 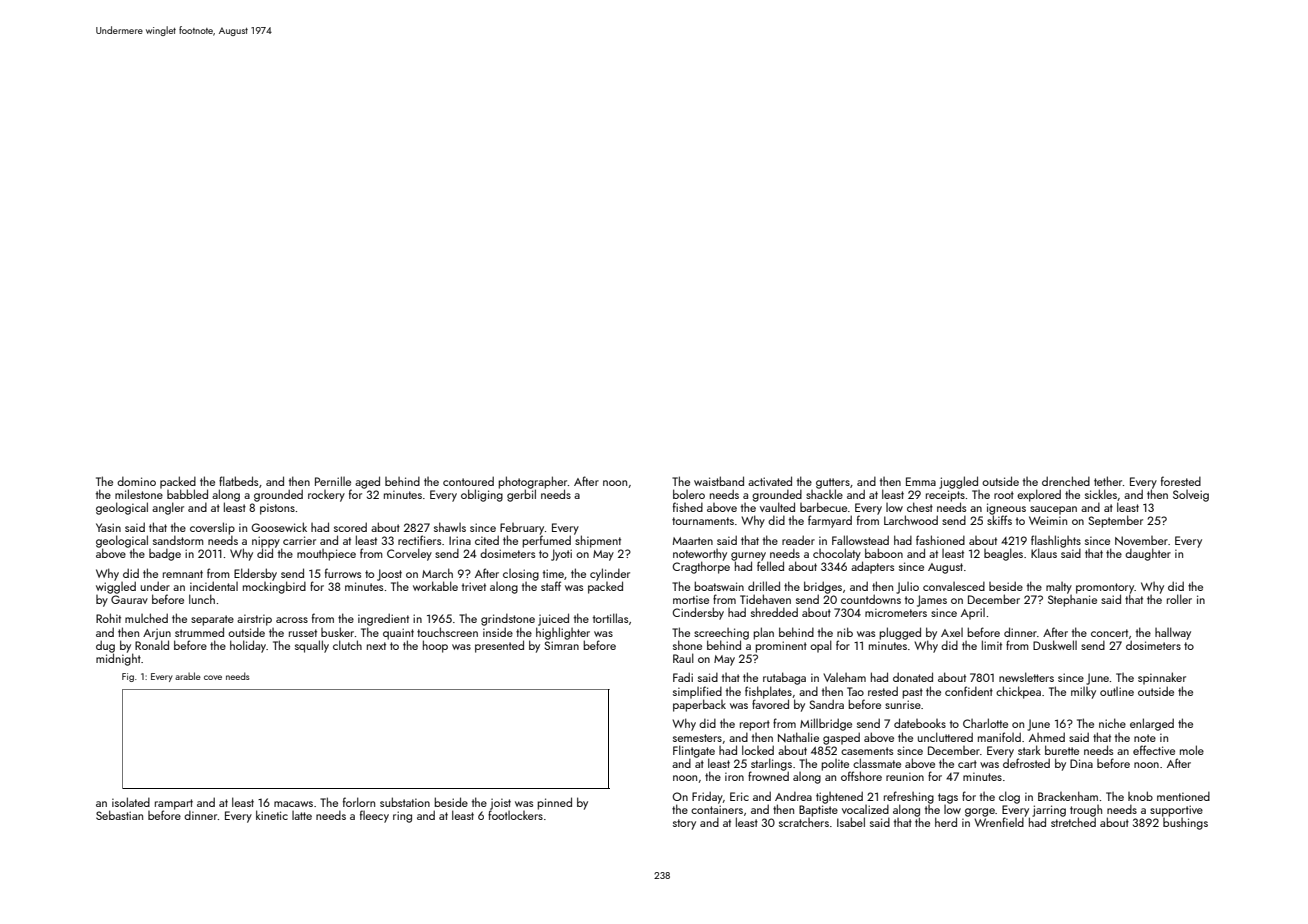 What do you see at coordinates (108, 618) in the image?
I see `Rohit` at bounding box center [108, 618].
